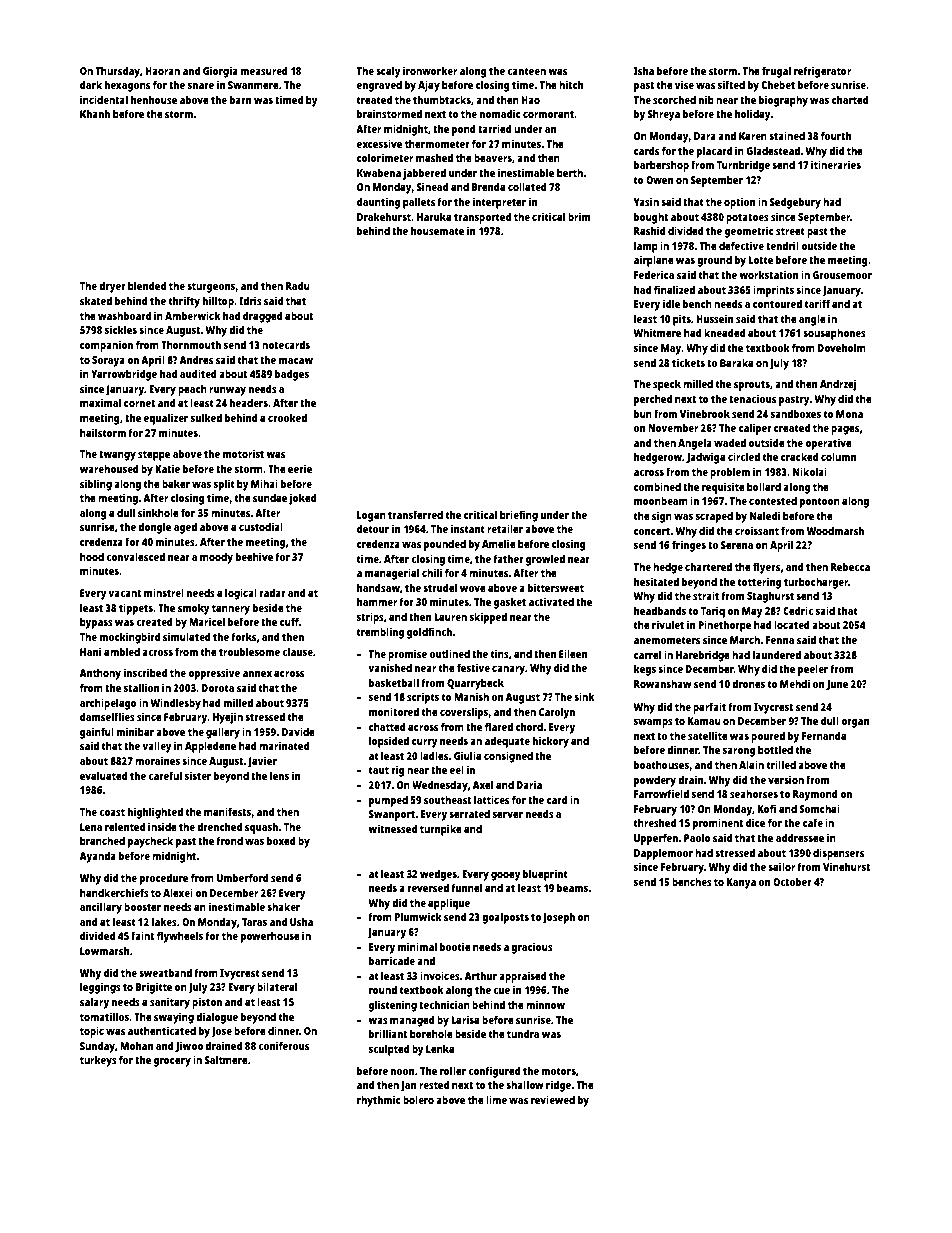  I want to click on sulked, so click(206, 417).
